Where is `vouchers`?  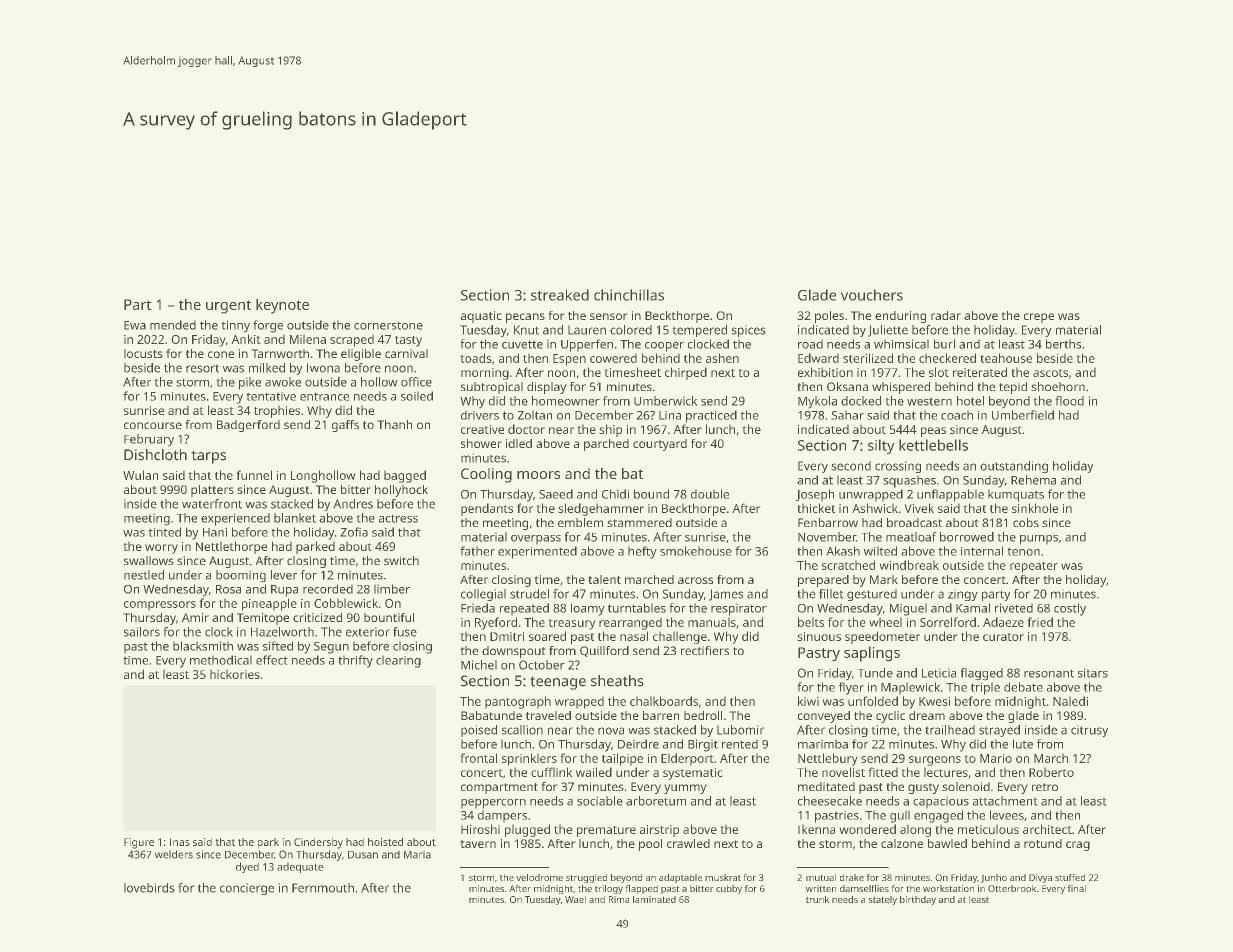
vouchers is located at coordinates (872, 295).
